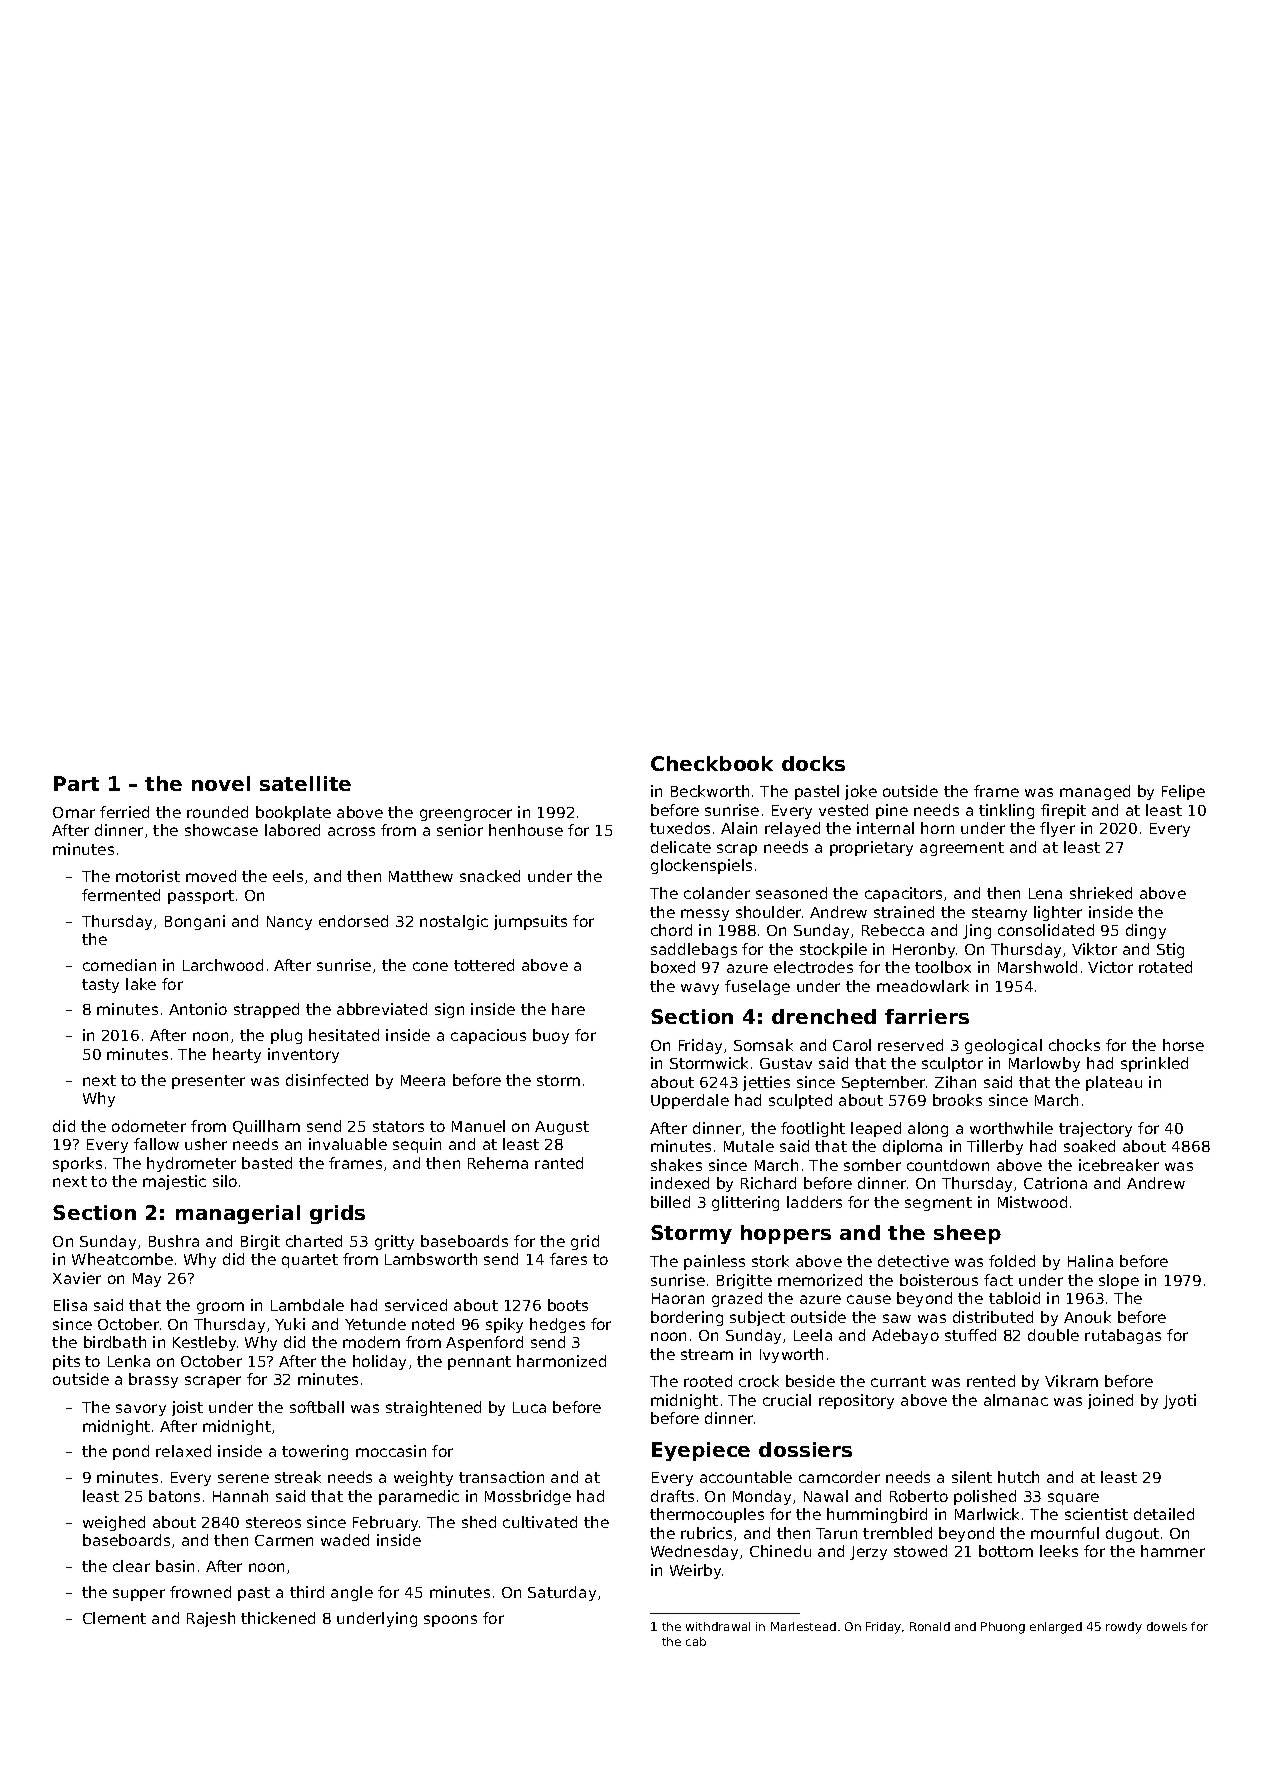 The width and height of the screenshot is (1265, 1789). Describe the element at coordinates (131, 1452) in the screenshot. I see `pond` at that location.
